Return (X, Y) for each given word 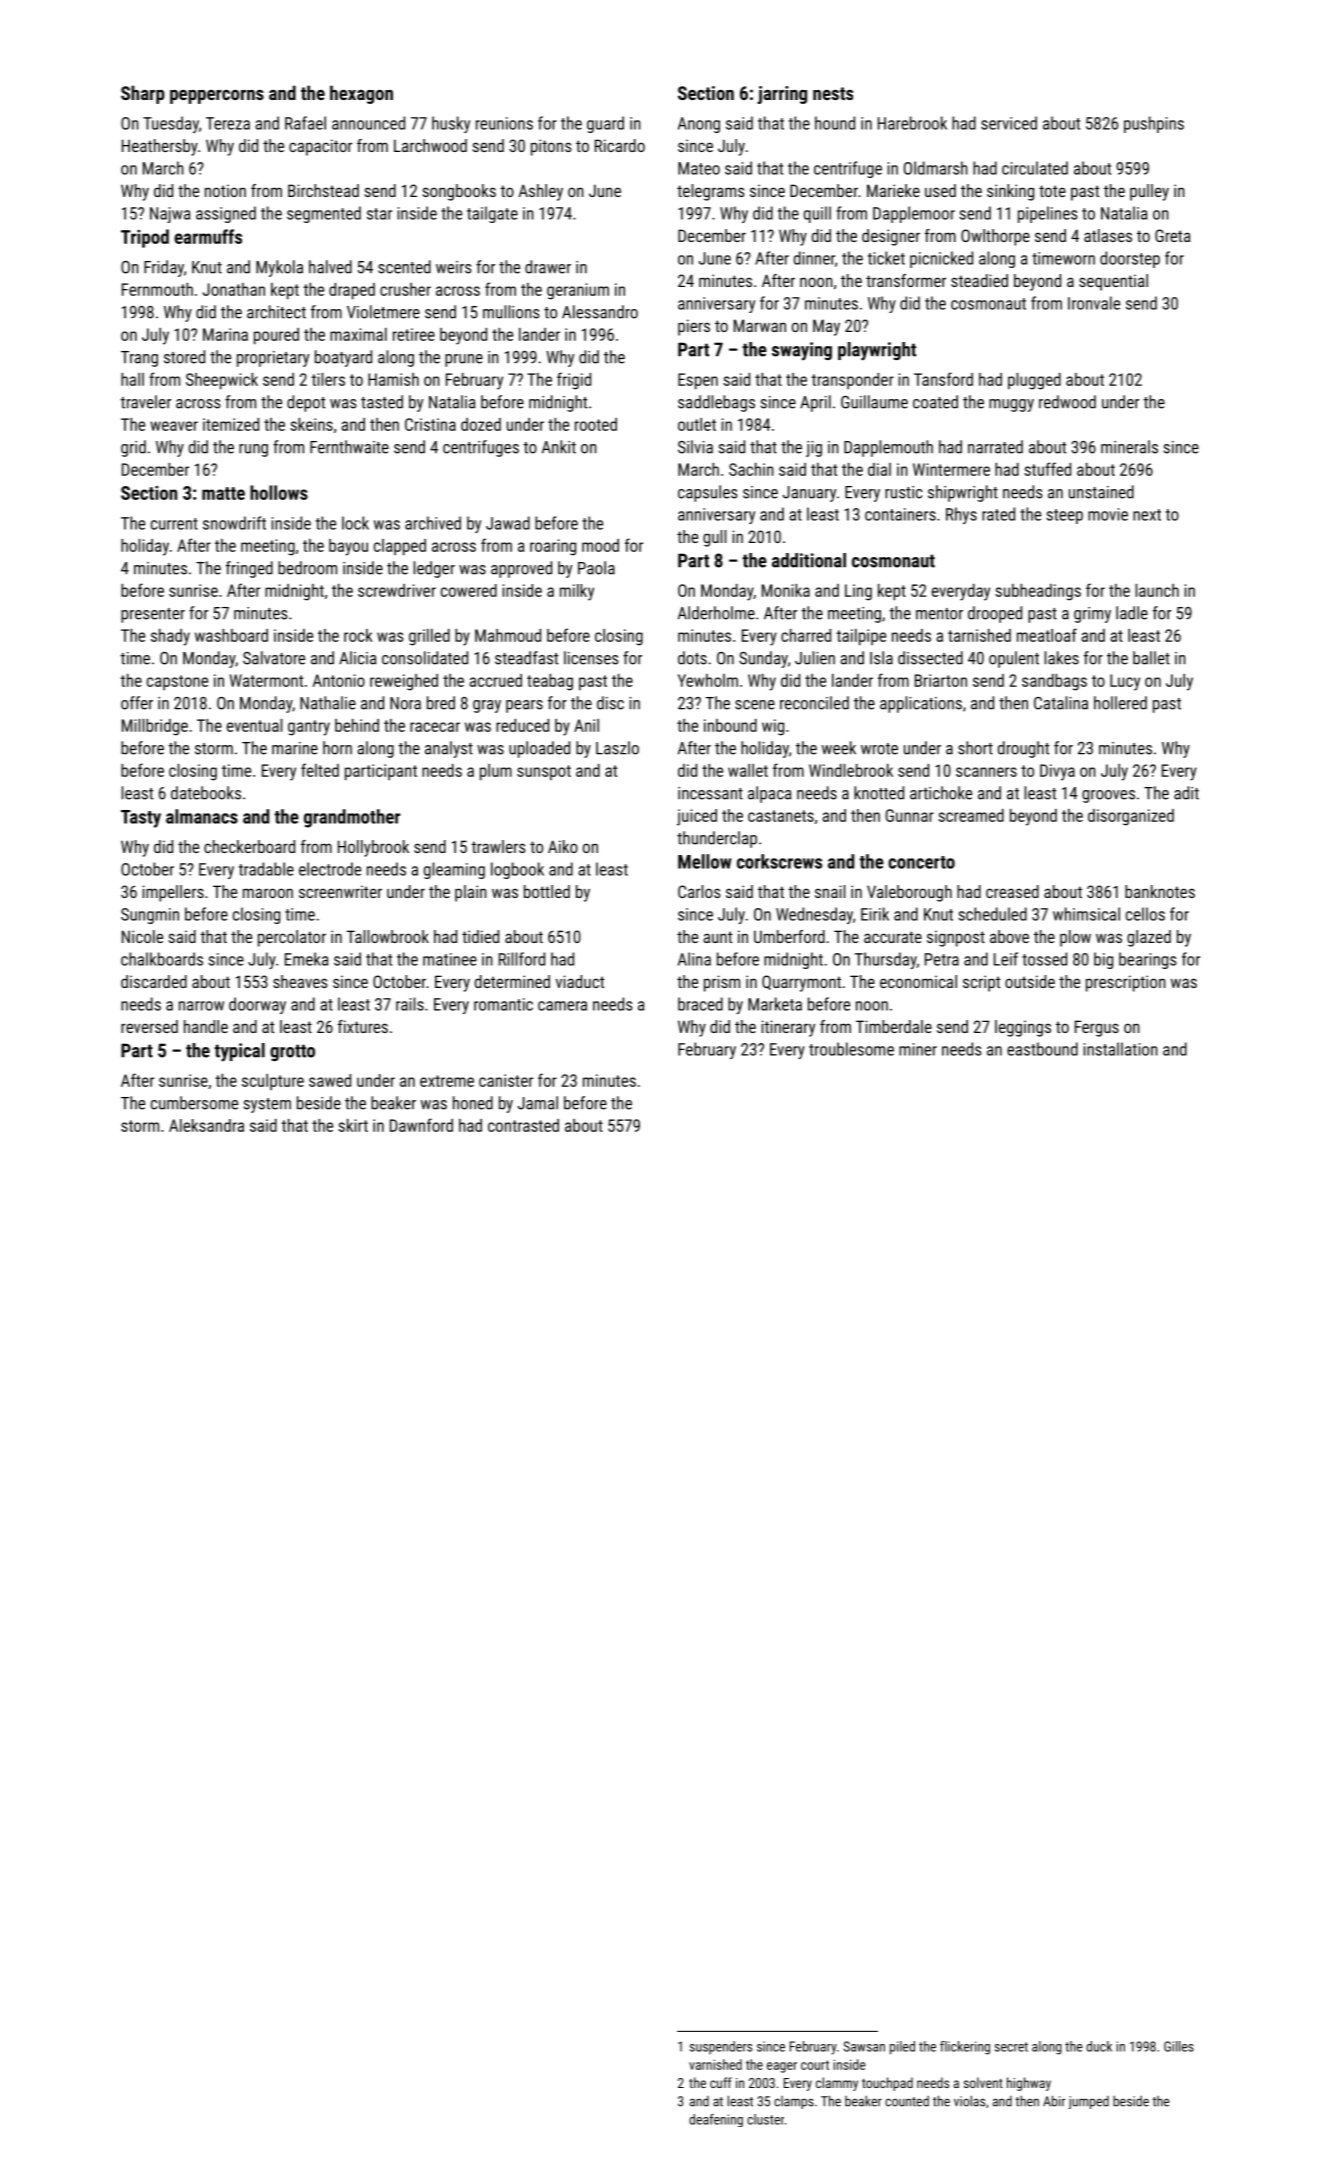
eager (782, 2067)
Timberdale (894, 1026)
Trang (139, 359)
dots (692, 658)
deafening (716, 2120)
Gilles (1179, 2046)
